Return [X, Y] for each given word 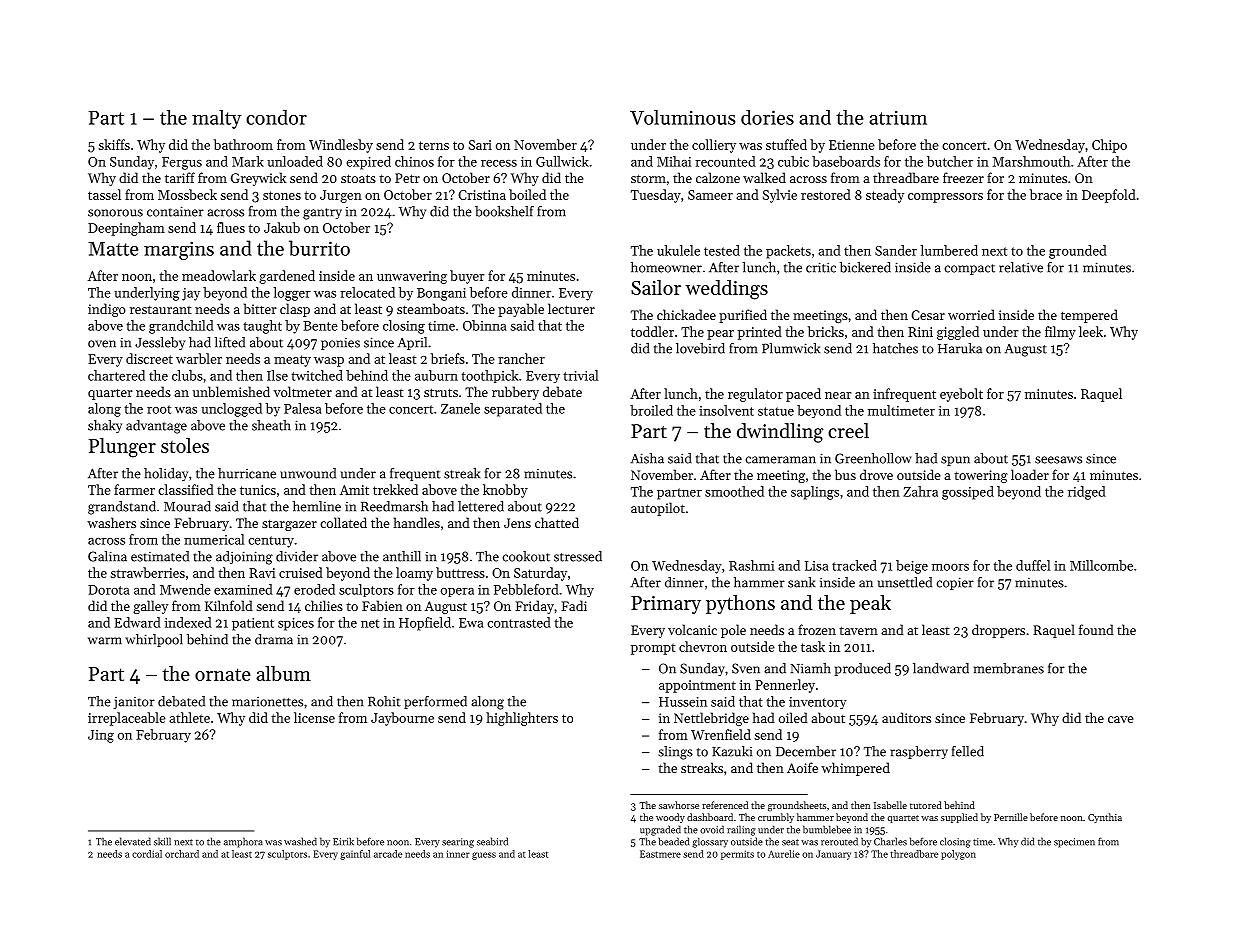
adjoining [244, 558]
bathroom [243, 144]
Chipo [1109, 146]
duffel [1033, 565]
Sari [480, 145]
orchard [182, 854]
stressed [578, 556]
